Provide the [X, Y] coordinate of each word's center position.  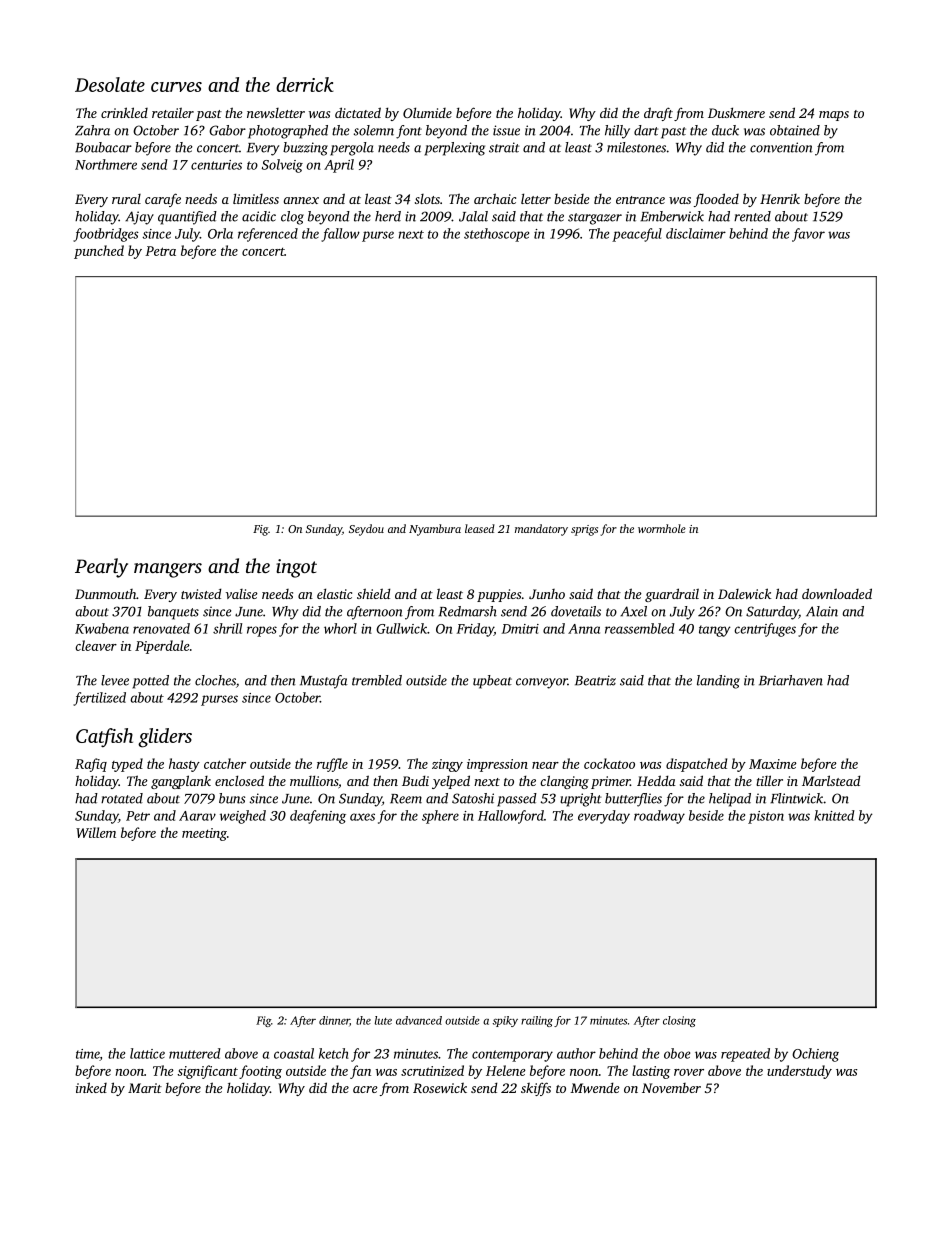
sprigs [584, 530]
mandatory [541, 530]
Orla [220, 233]
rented [752, 216]
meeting [204, 834]
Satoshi [473, 798]
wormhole [662, 528]
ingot [296, 568]
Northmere [106, 164]
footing [260, 1072]
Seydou [366, 530]
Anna [584, 629]
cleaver [96, 645]
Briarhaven [791, 680]
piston [766, 817]
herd [388, 216]
